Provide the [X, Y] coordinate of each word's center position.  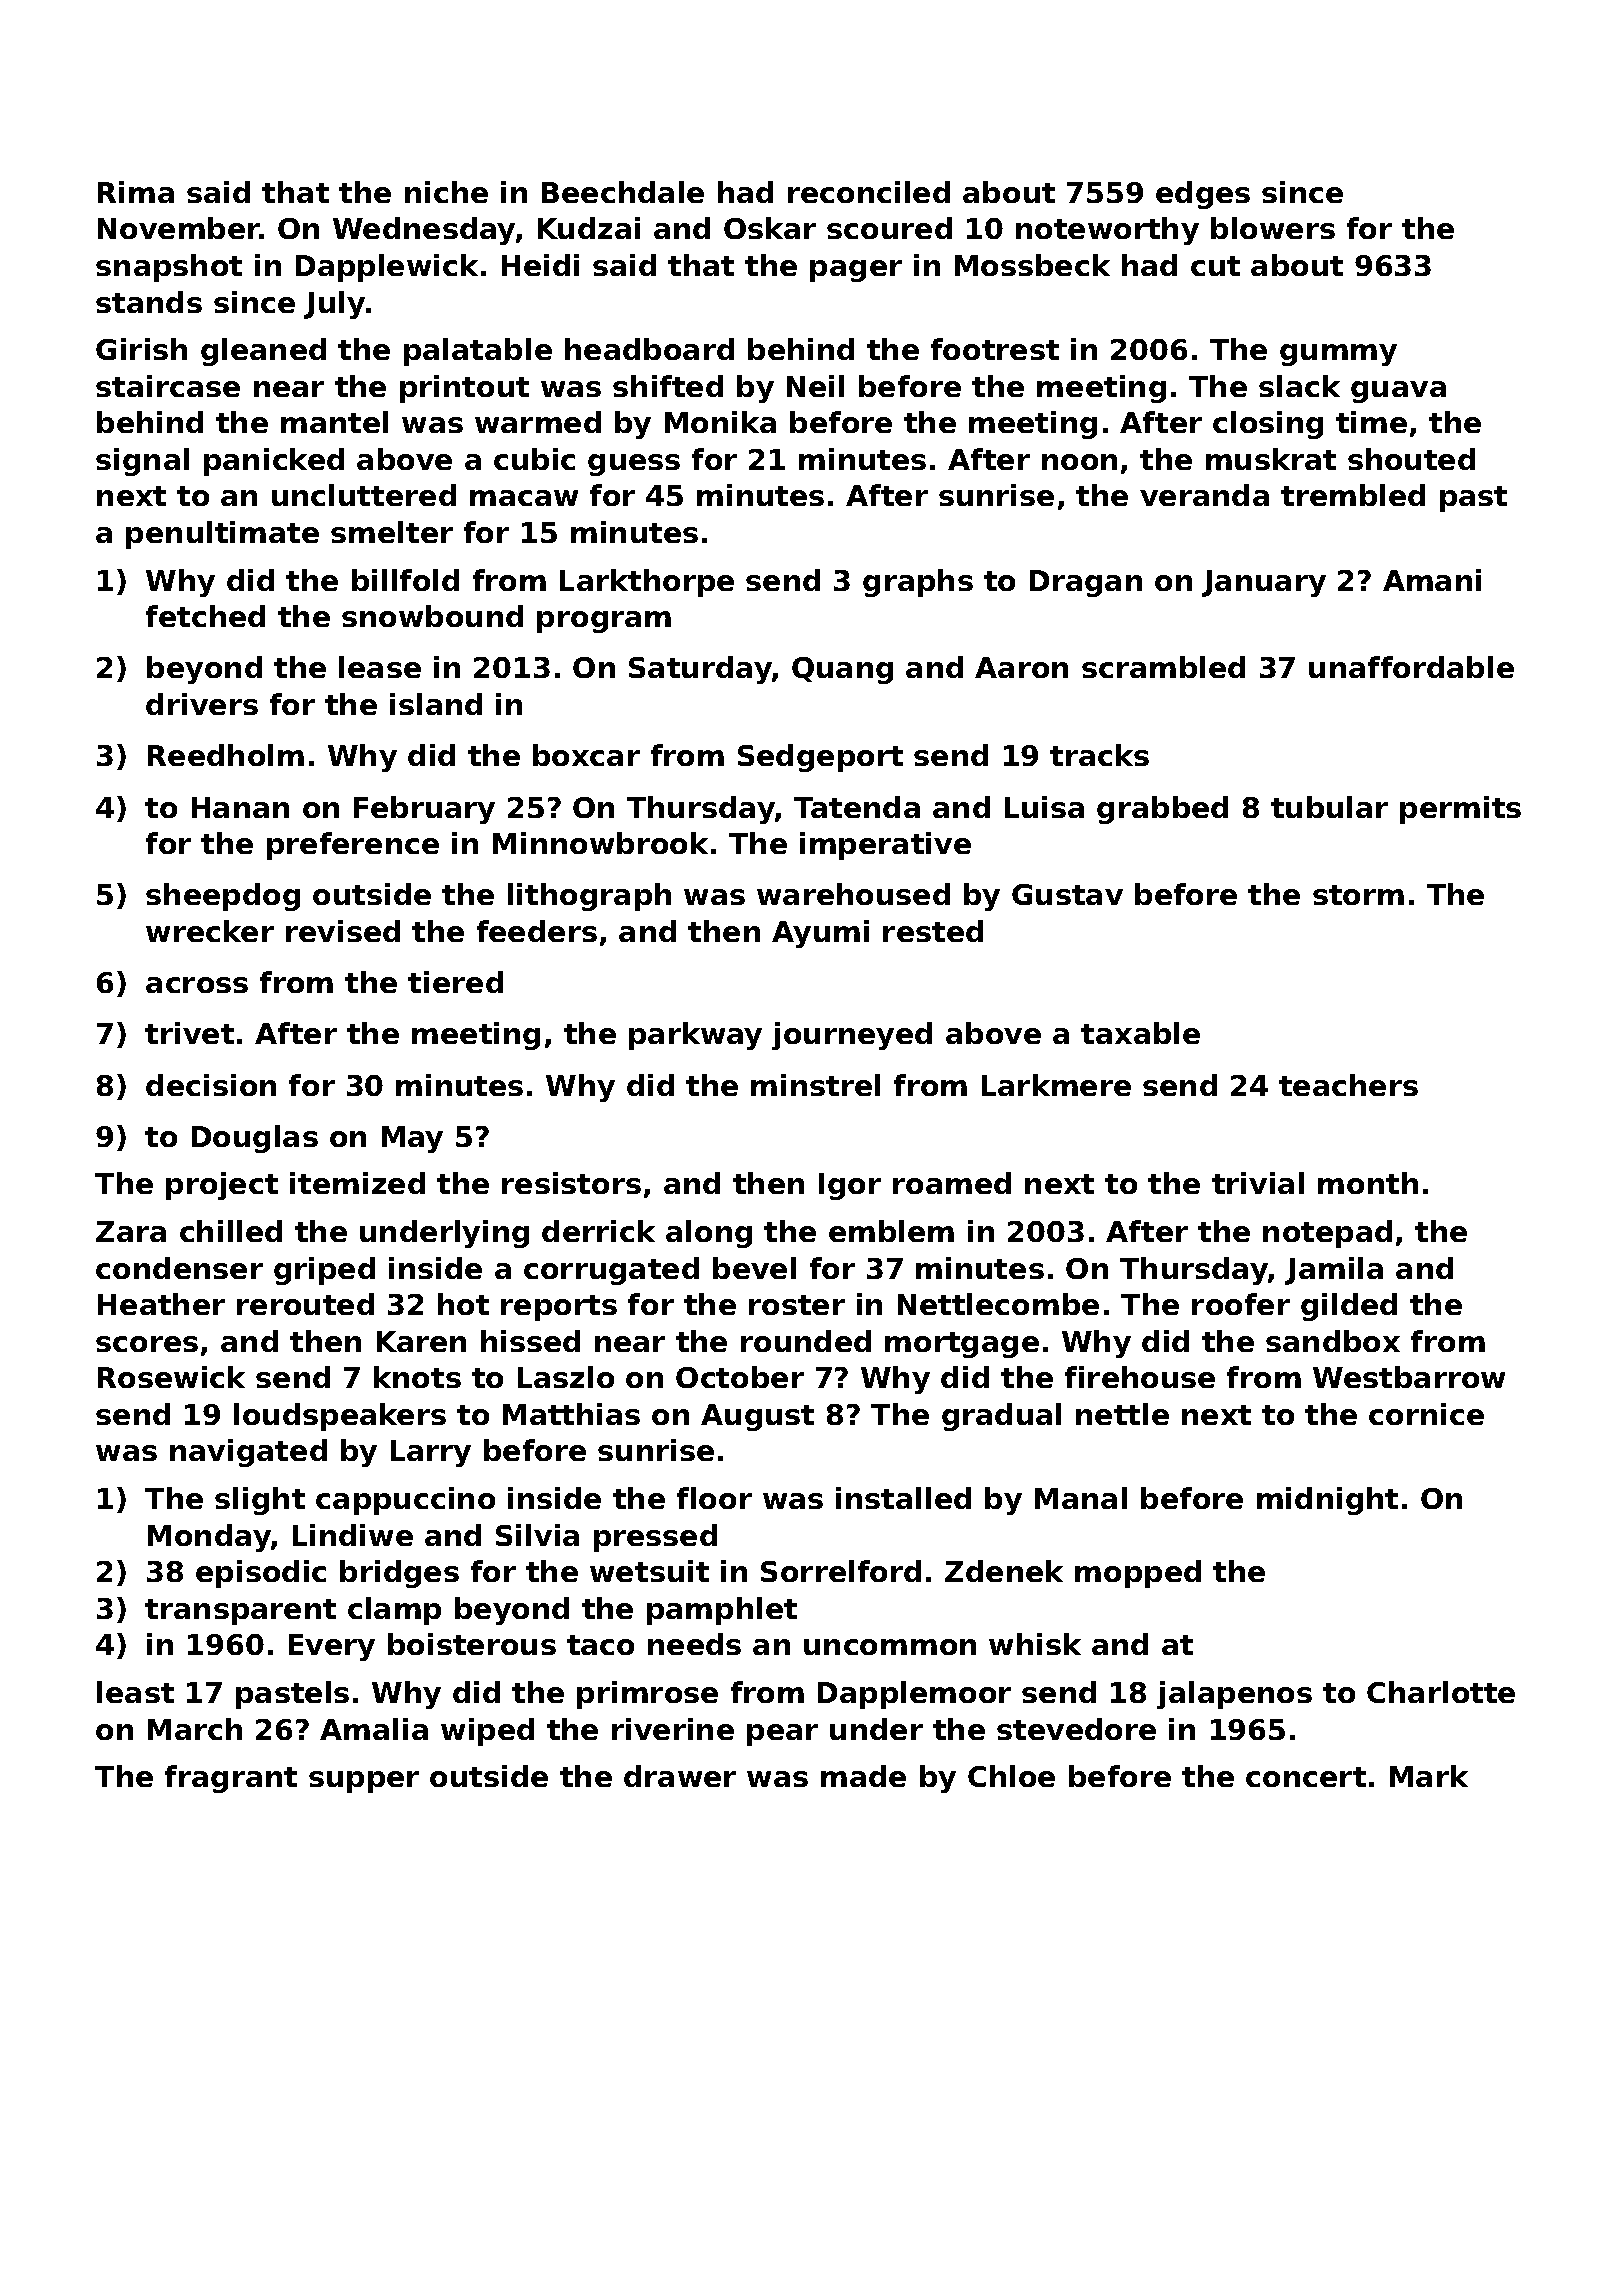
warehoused [853, 894]
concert [1306, 1777]
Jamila [1334, 1271]
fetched [205, 616]
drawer [680, 1776]
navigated [248, 1453]
